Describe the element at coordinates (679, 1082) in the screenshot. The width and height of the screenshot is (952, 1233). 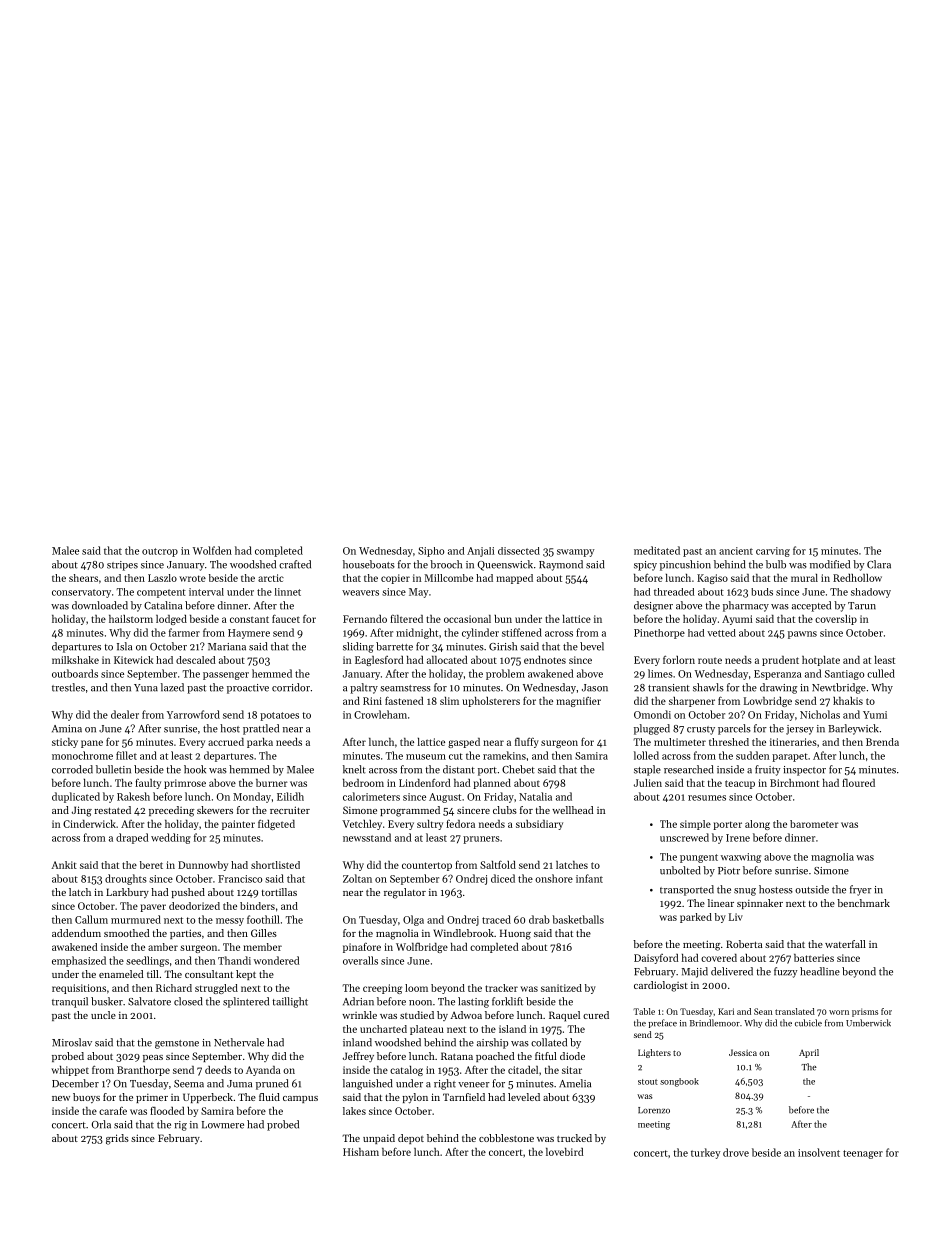
I see `songbook` at that location.
